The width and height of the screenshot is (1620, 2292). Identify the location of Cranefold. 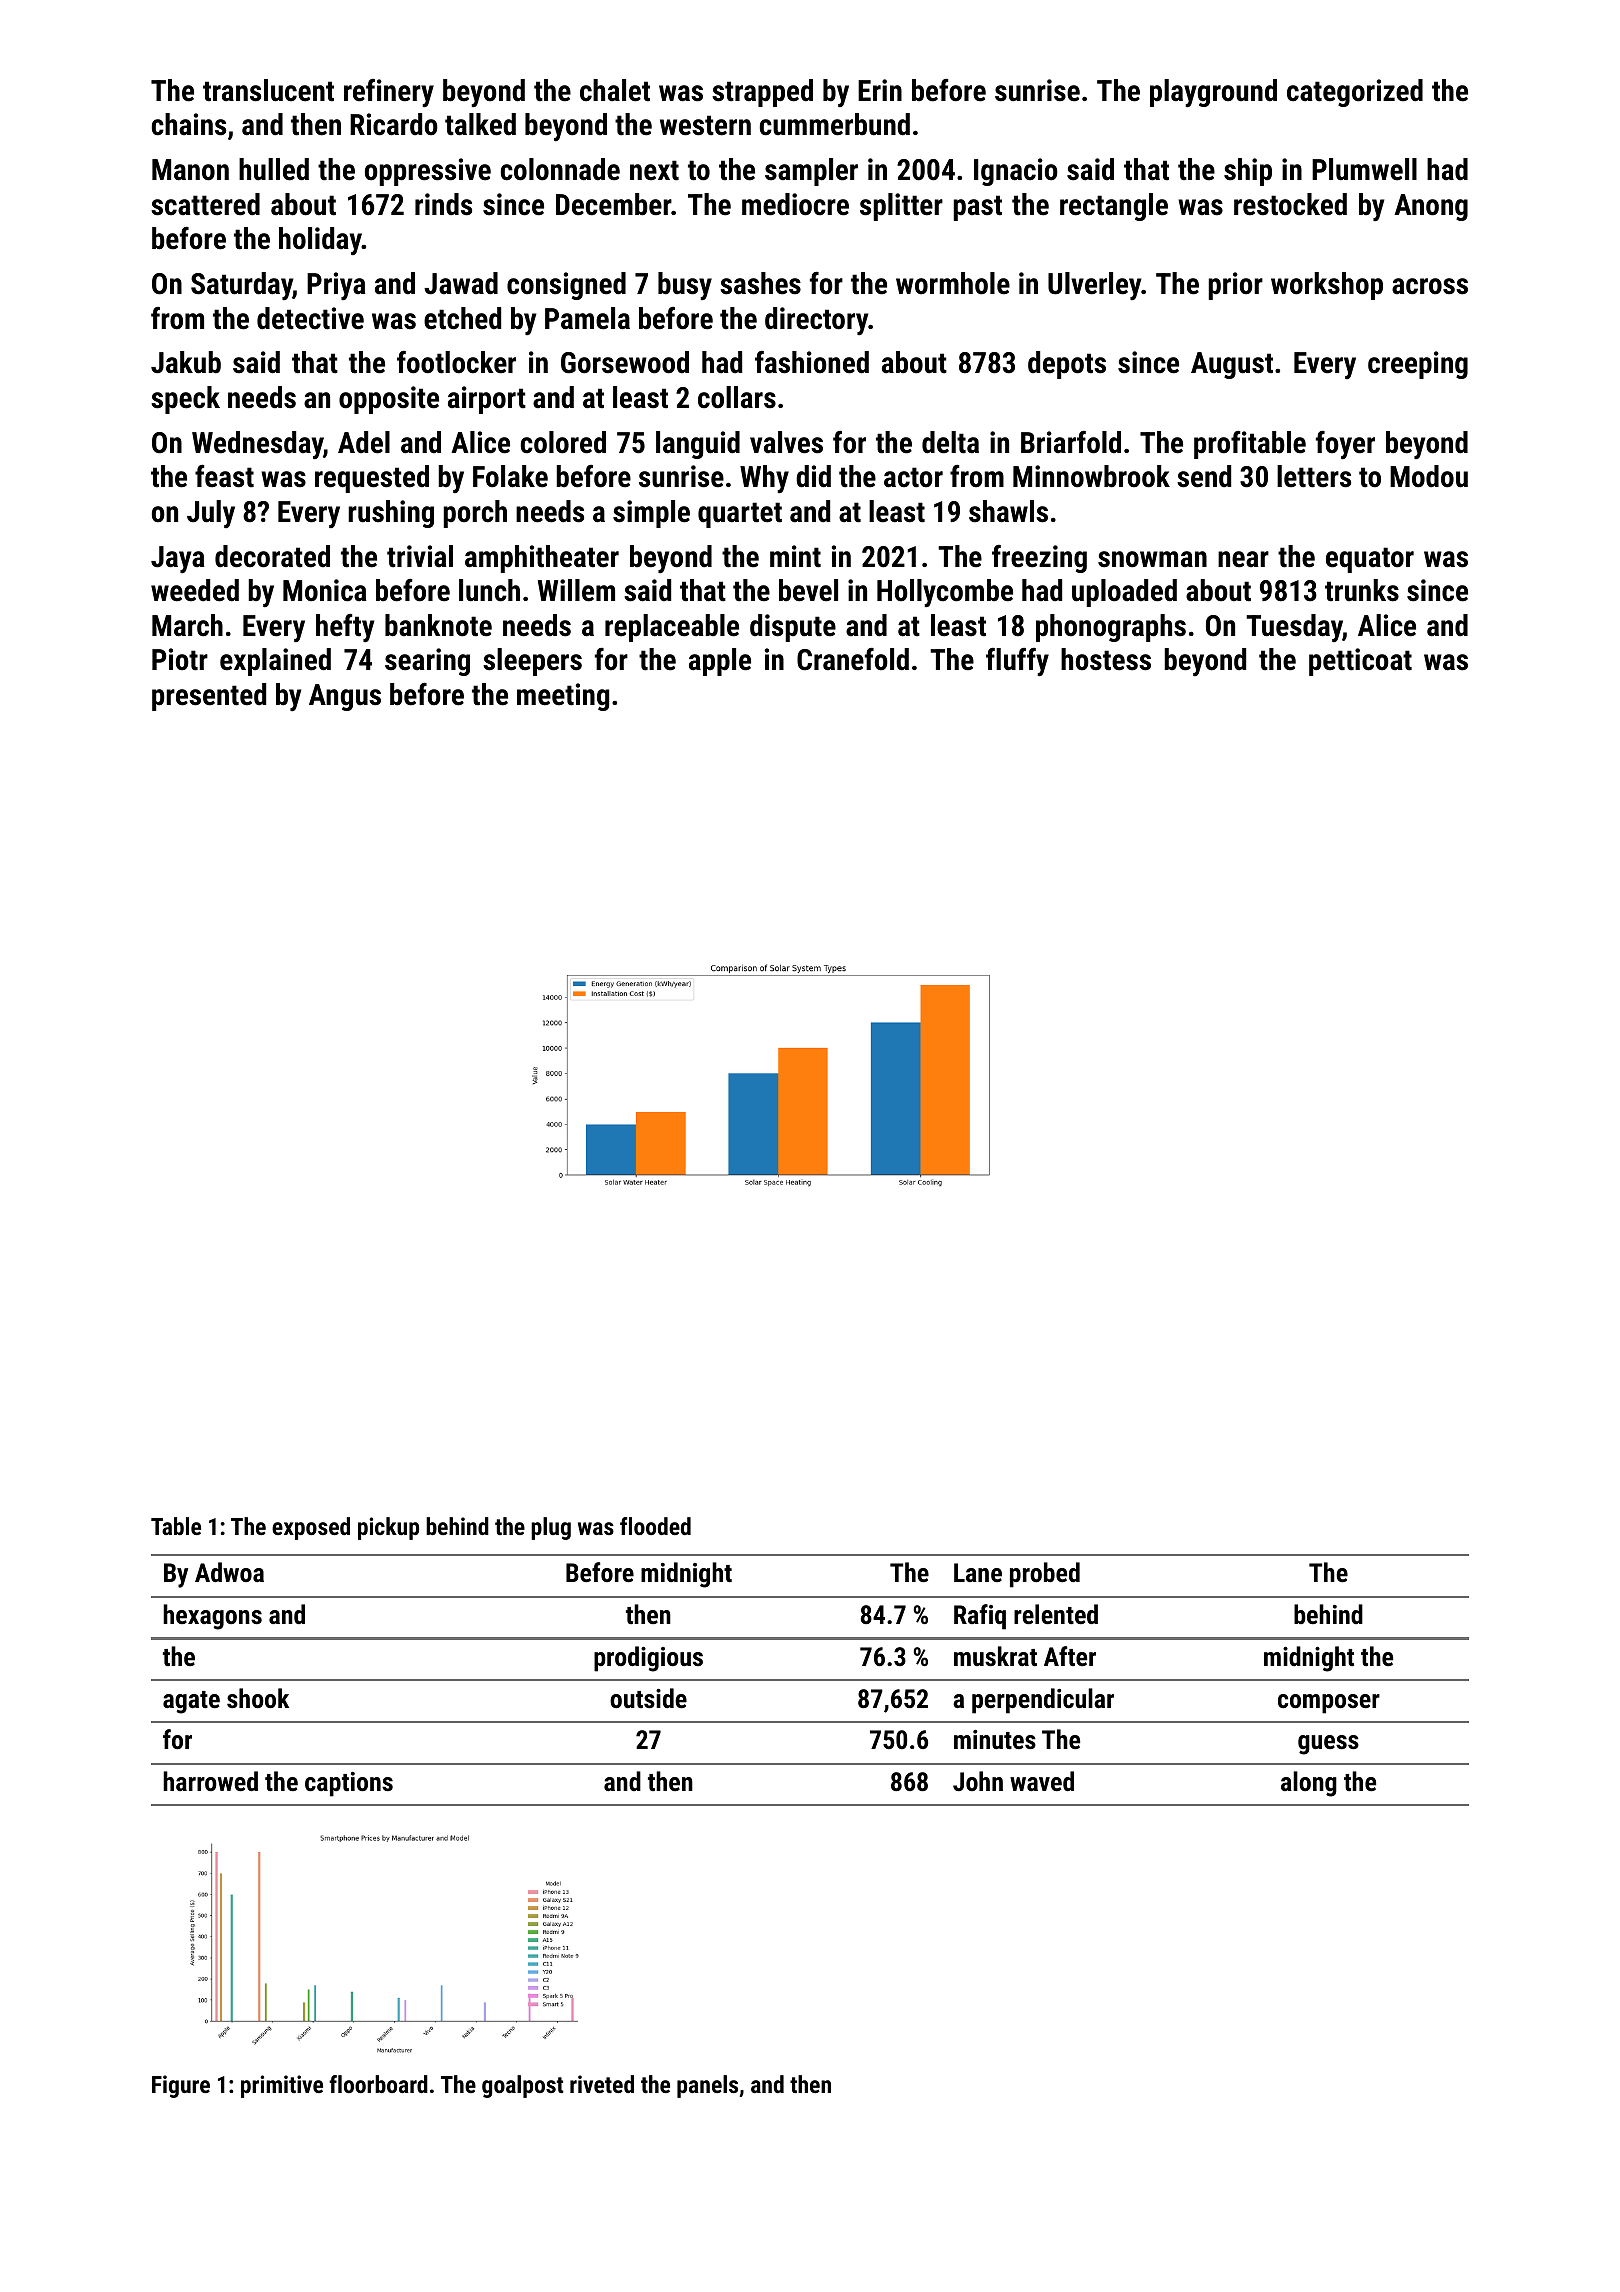
(853, 659).
